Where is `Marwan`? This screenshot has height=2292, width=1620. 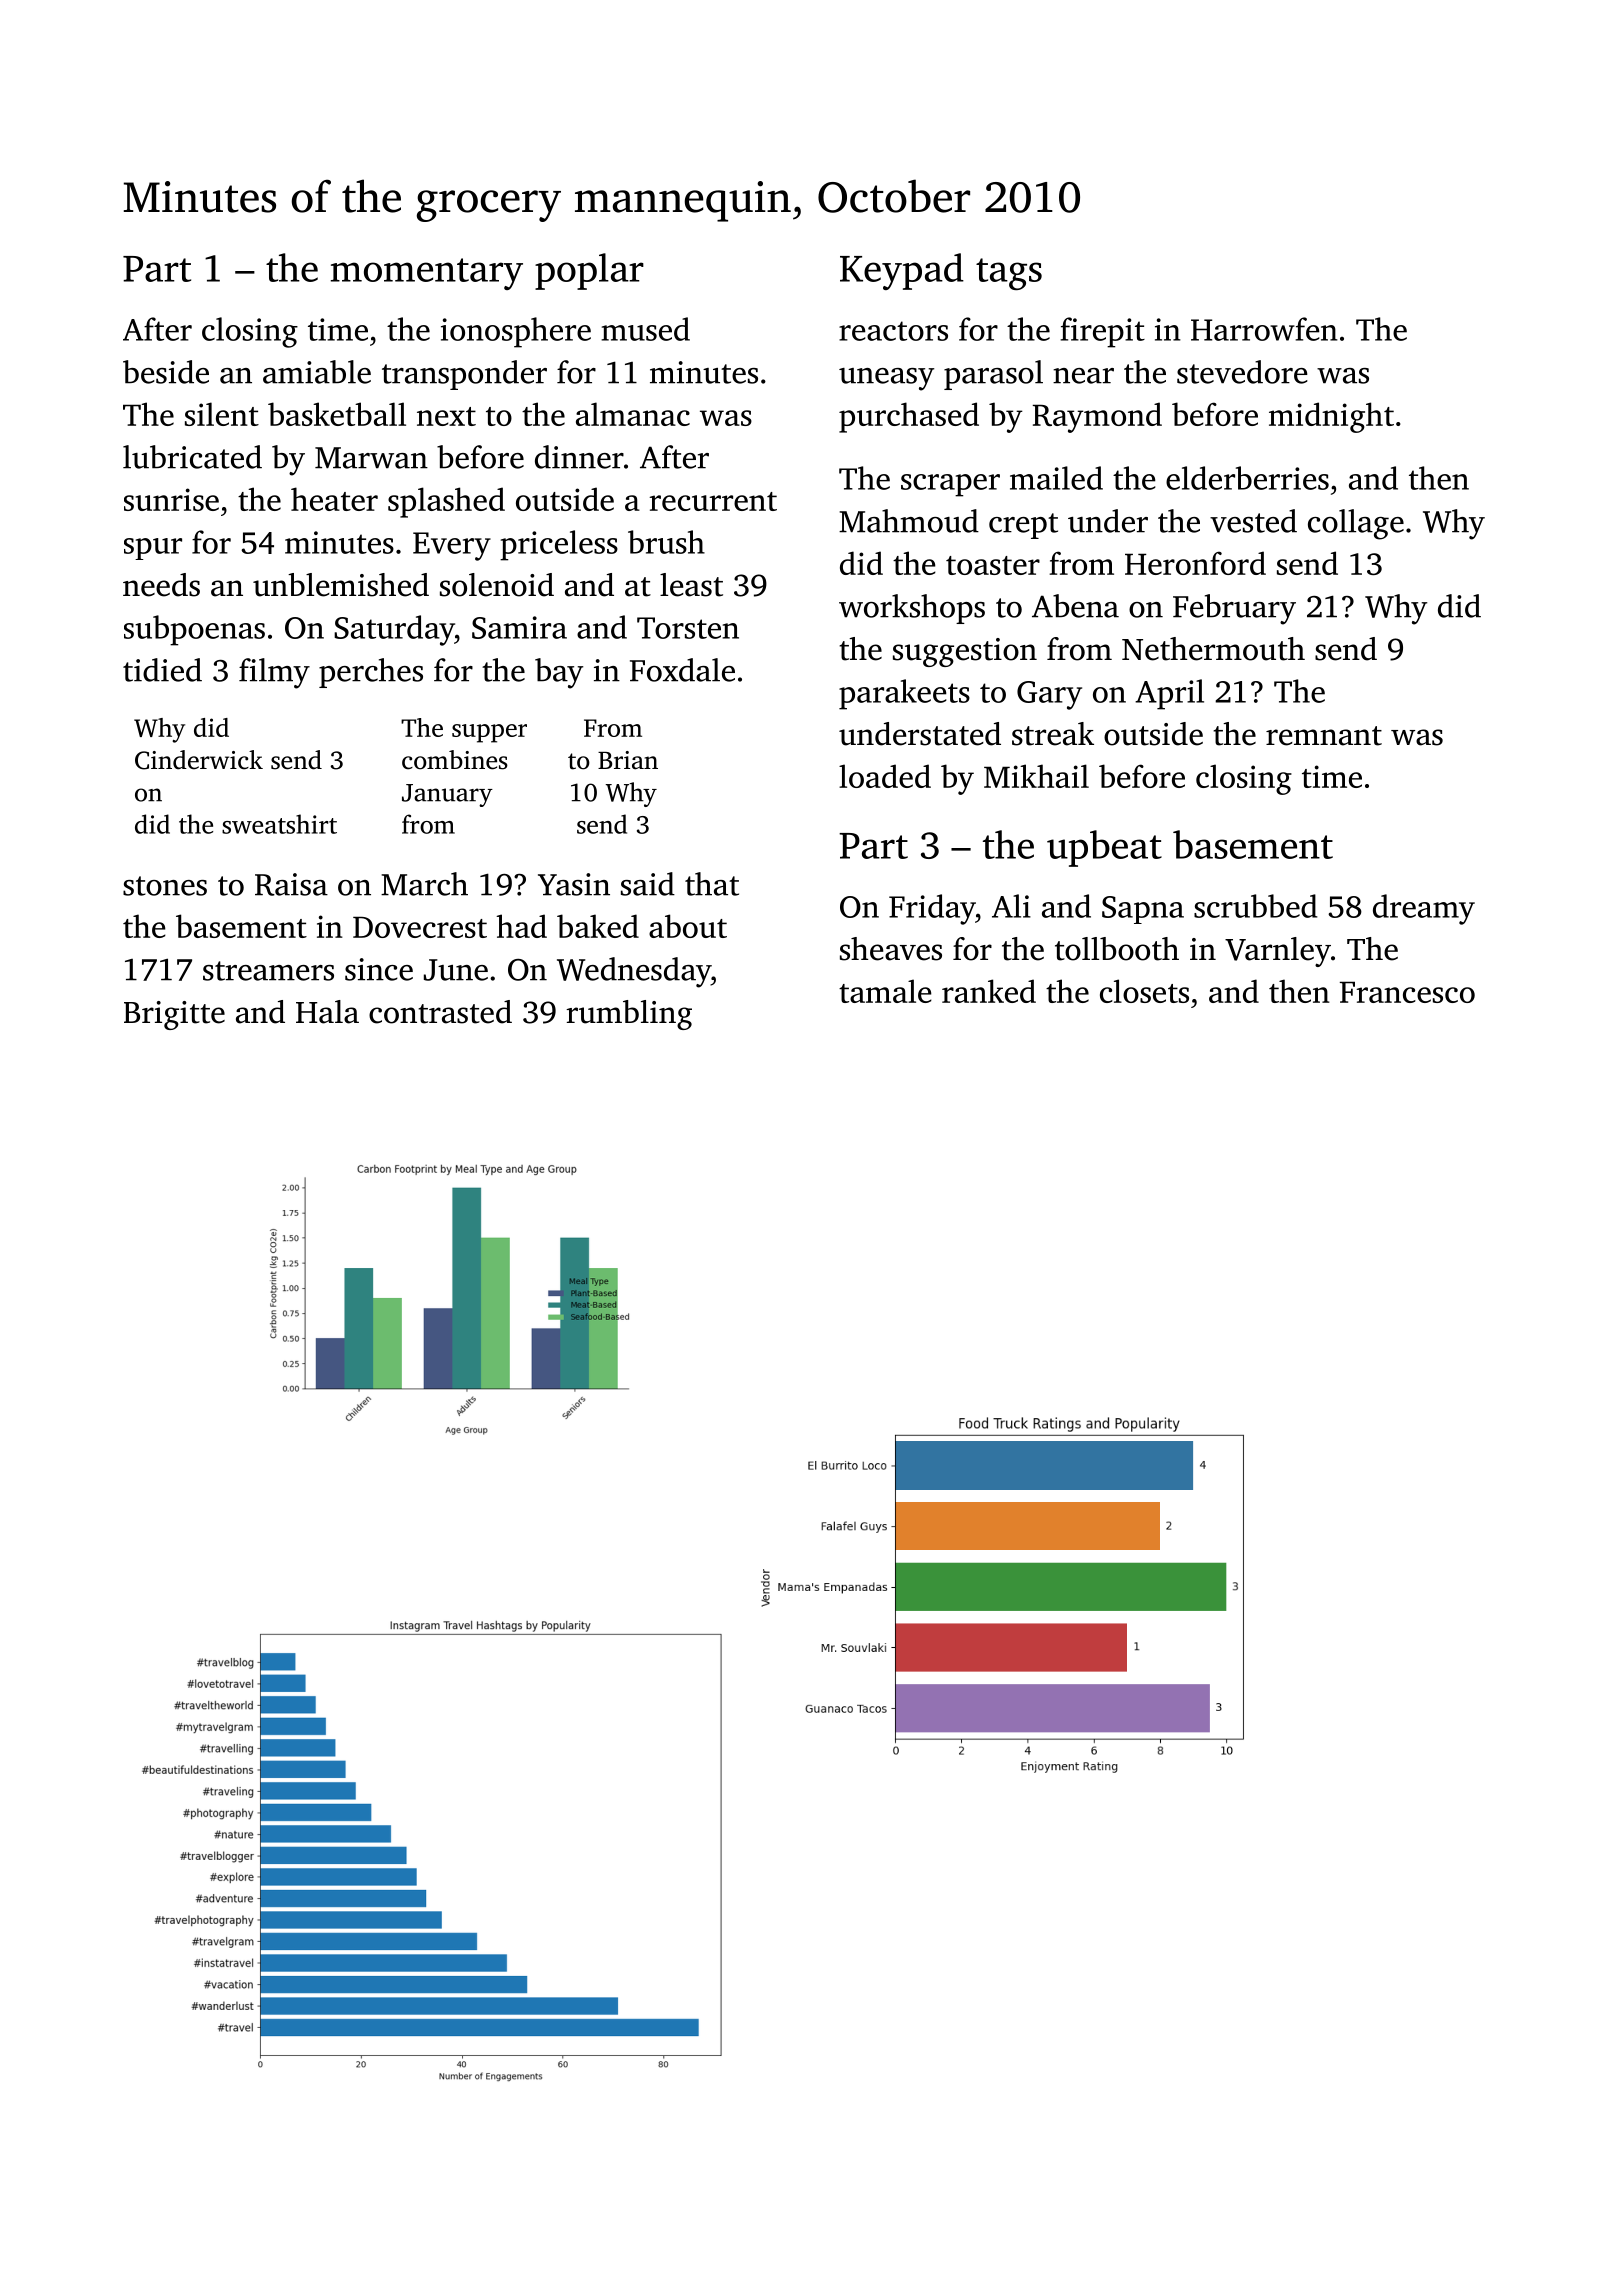
Marwan is located at coordinates (371, 458).
